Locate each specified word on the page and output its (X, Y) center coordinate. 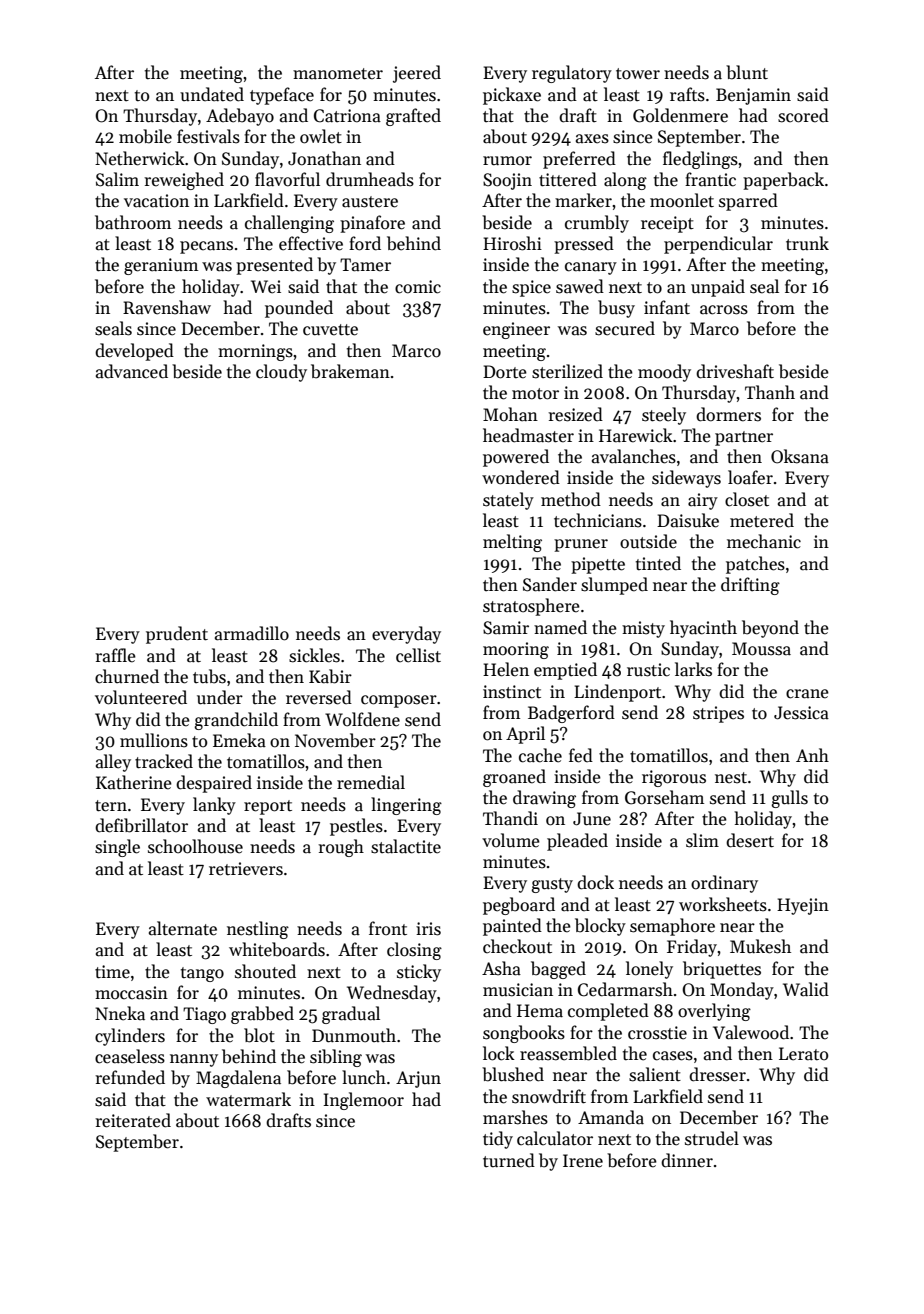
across (724, 310)
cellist (418, 655)
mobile (145, 136)
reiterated (133, 1120)
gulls (789, 799)
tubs (209, 676)
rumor (507, 161)
